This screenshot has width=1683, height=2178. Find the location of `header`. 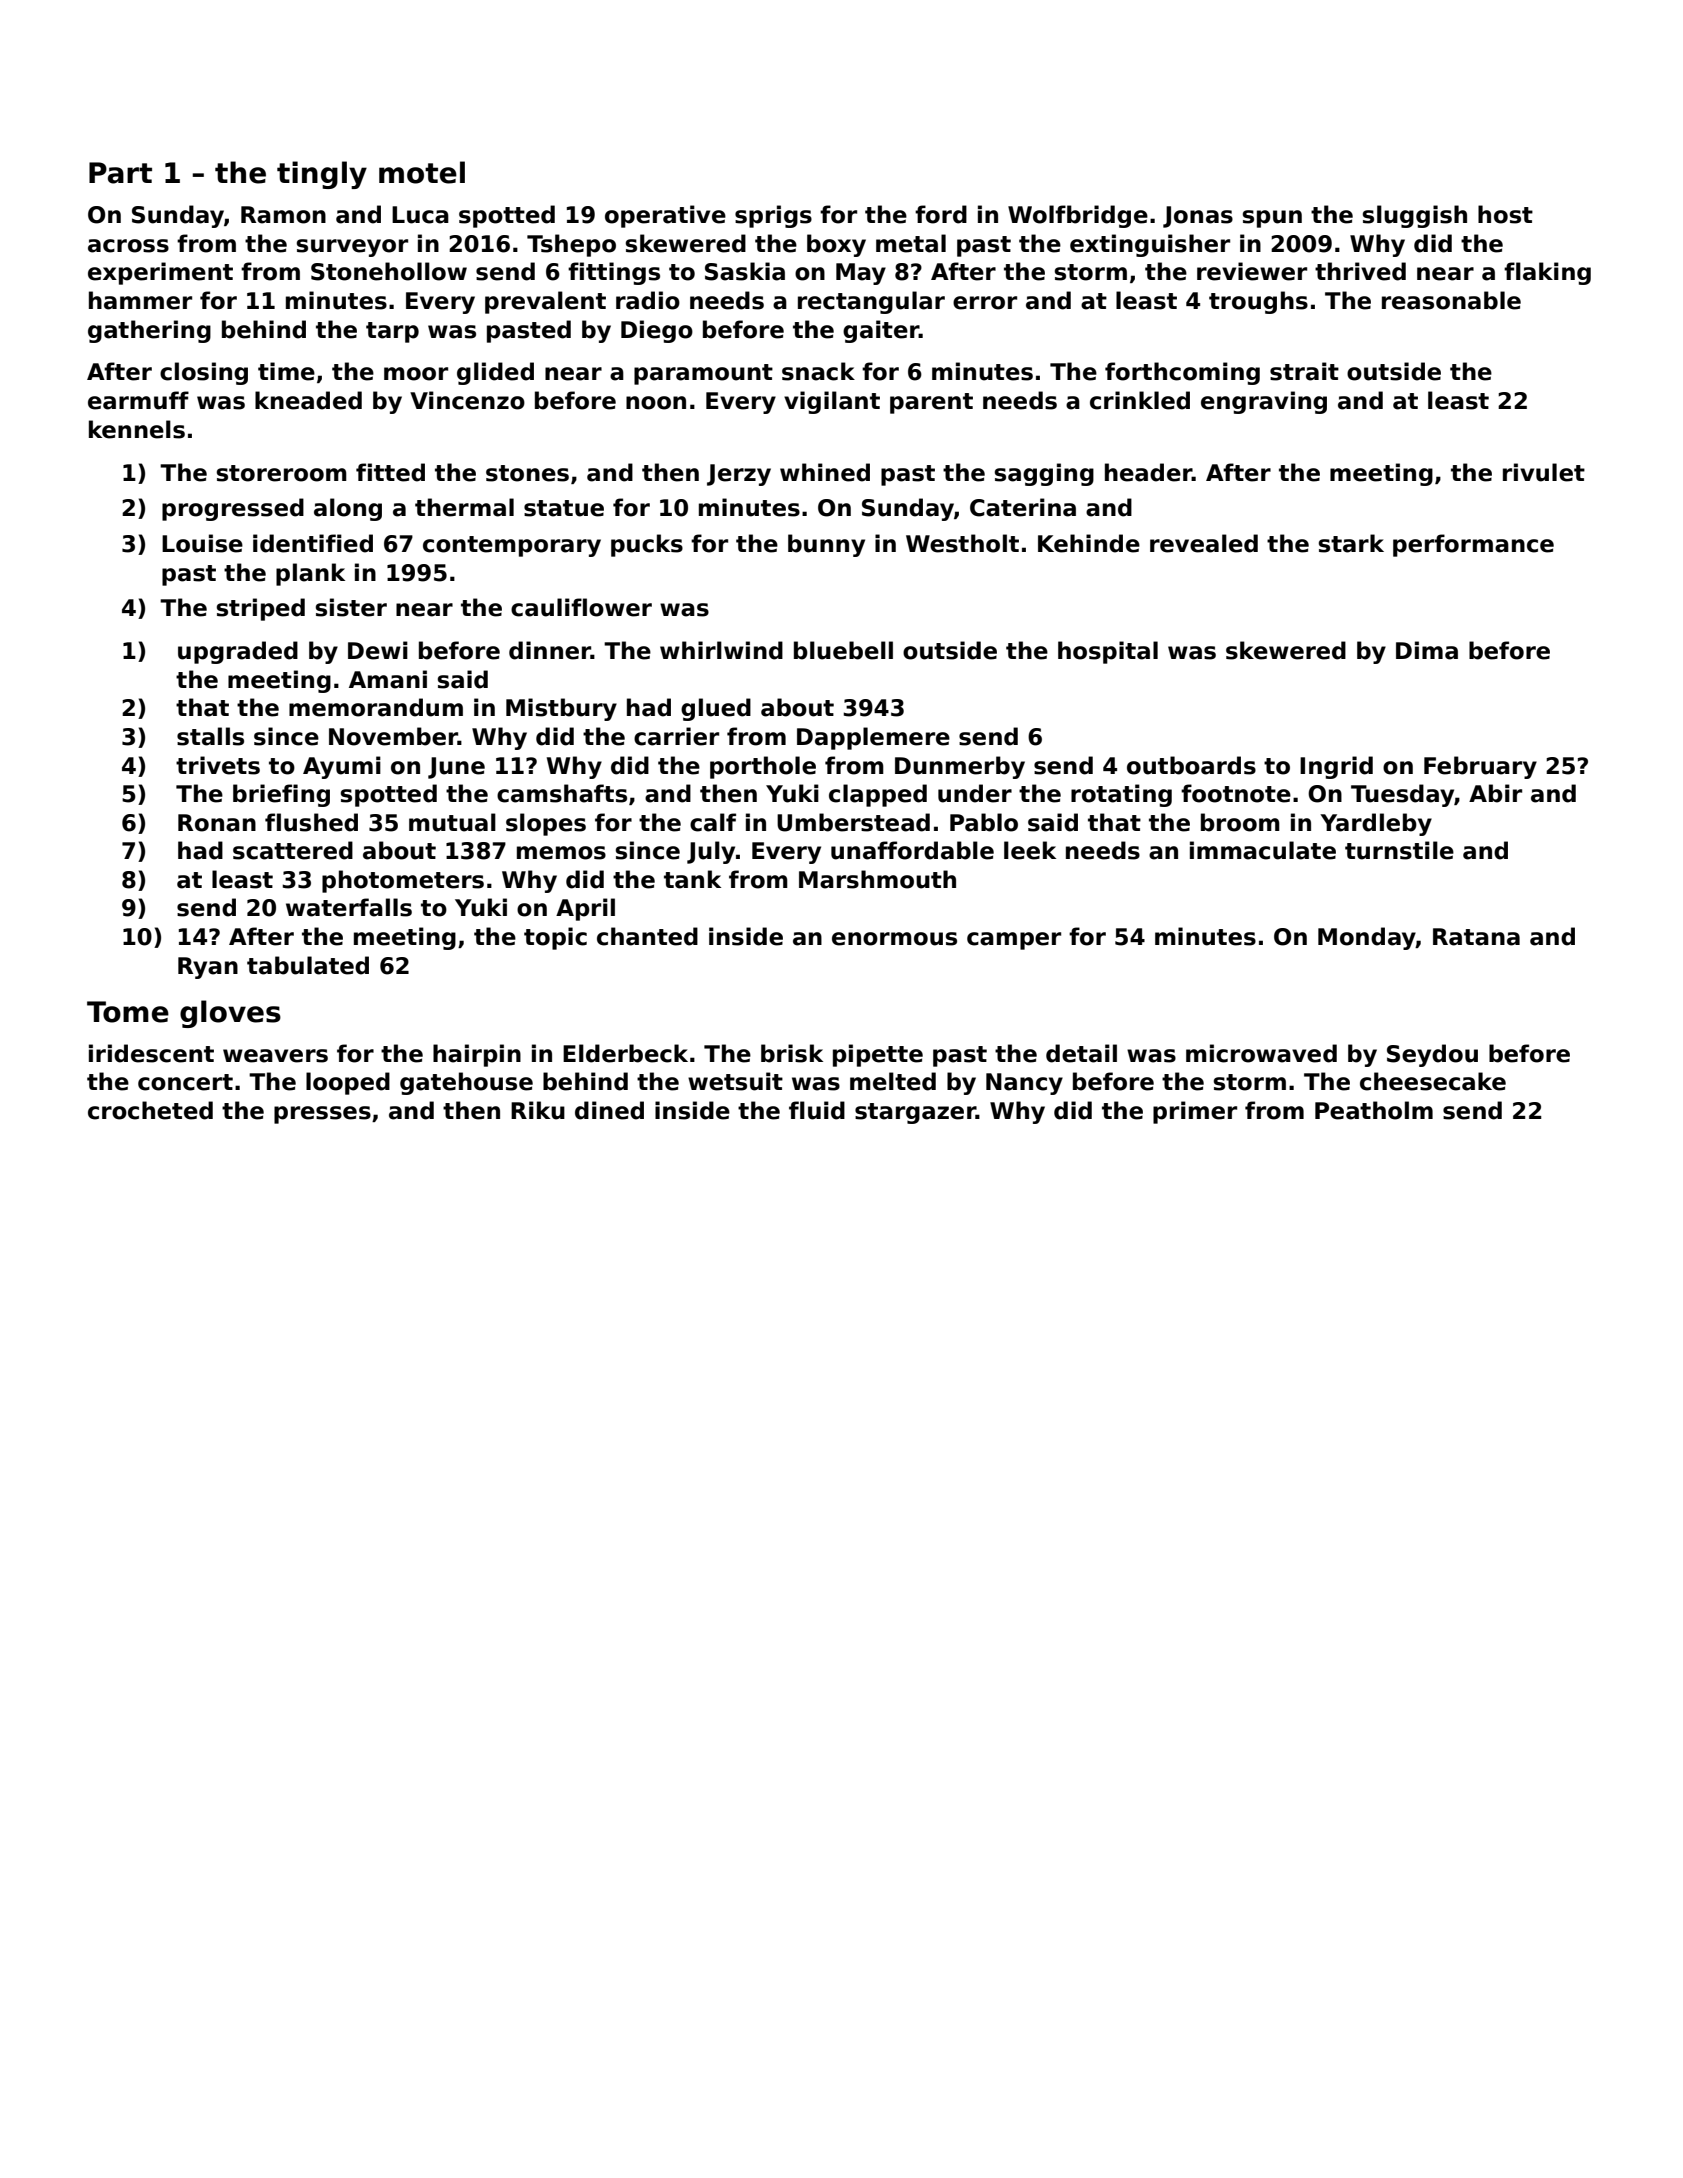

header is located at coordinates (1148, 472).
